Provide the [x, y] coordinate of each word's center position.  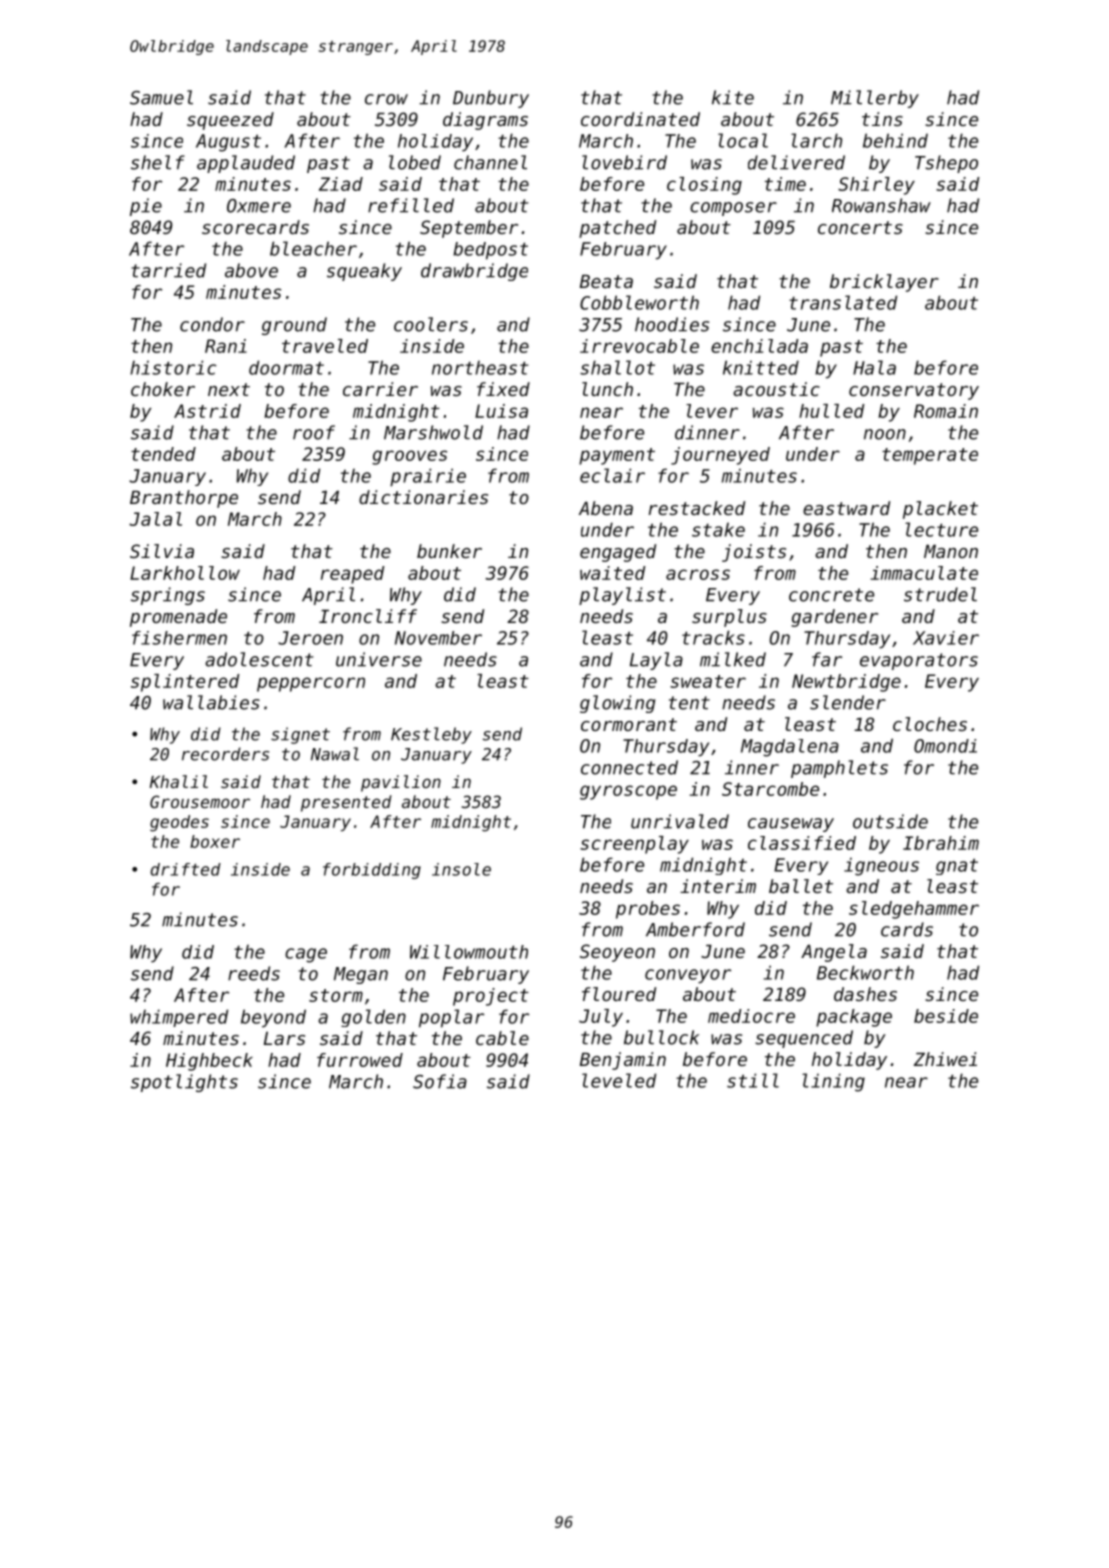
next [229, 389]
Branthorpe [184, 499]
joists [754, 553]
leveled [619, 1080]
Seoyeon [617, 953]
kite [733, 97]
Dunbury [491, 99]
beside [946, 1016]
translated [843, 302]
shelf [158, 162]
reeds [254, 973]
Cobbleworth [639, 302]
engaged [618, 553]
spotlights [184, 1083]
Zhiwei [945, 1059]
